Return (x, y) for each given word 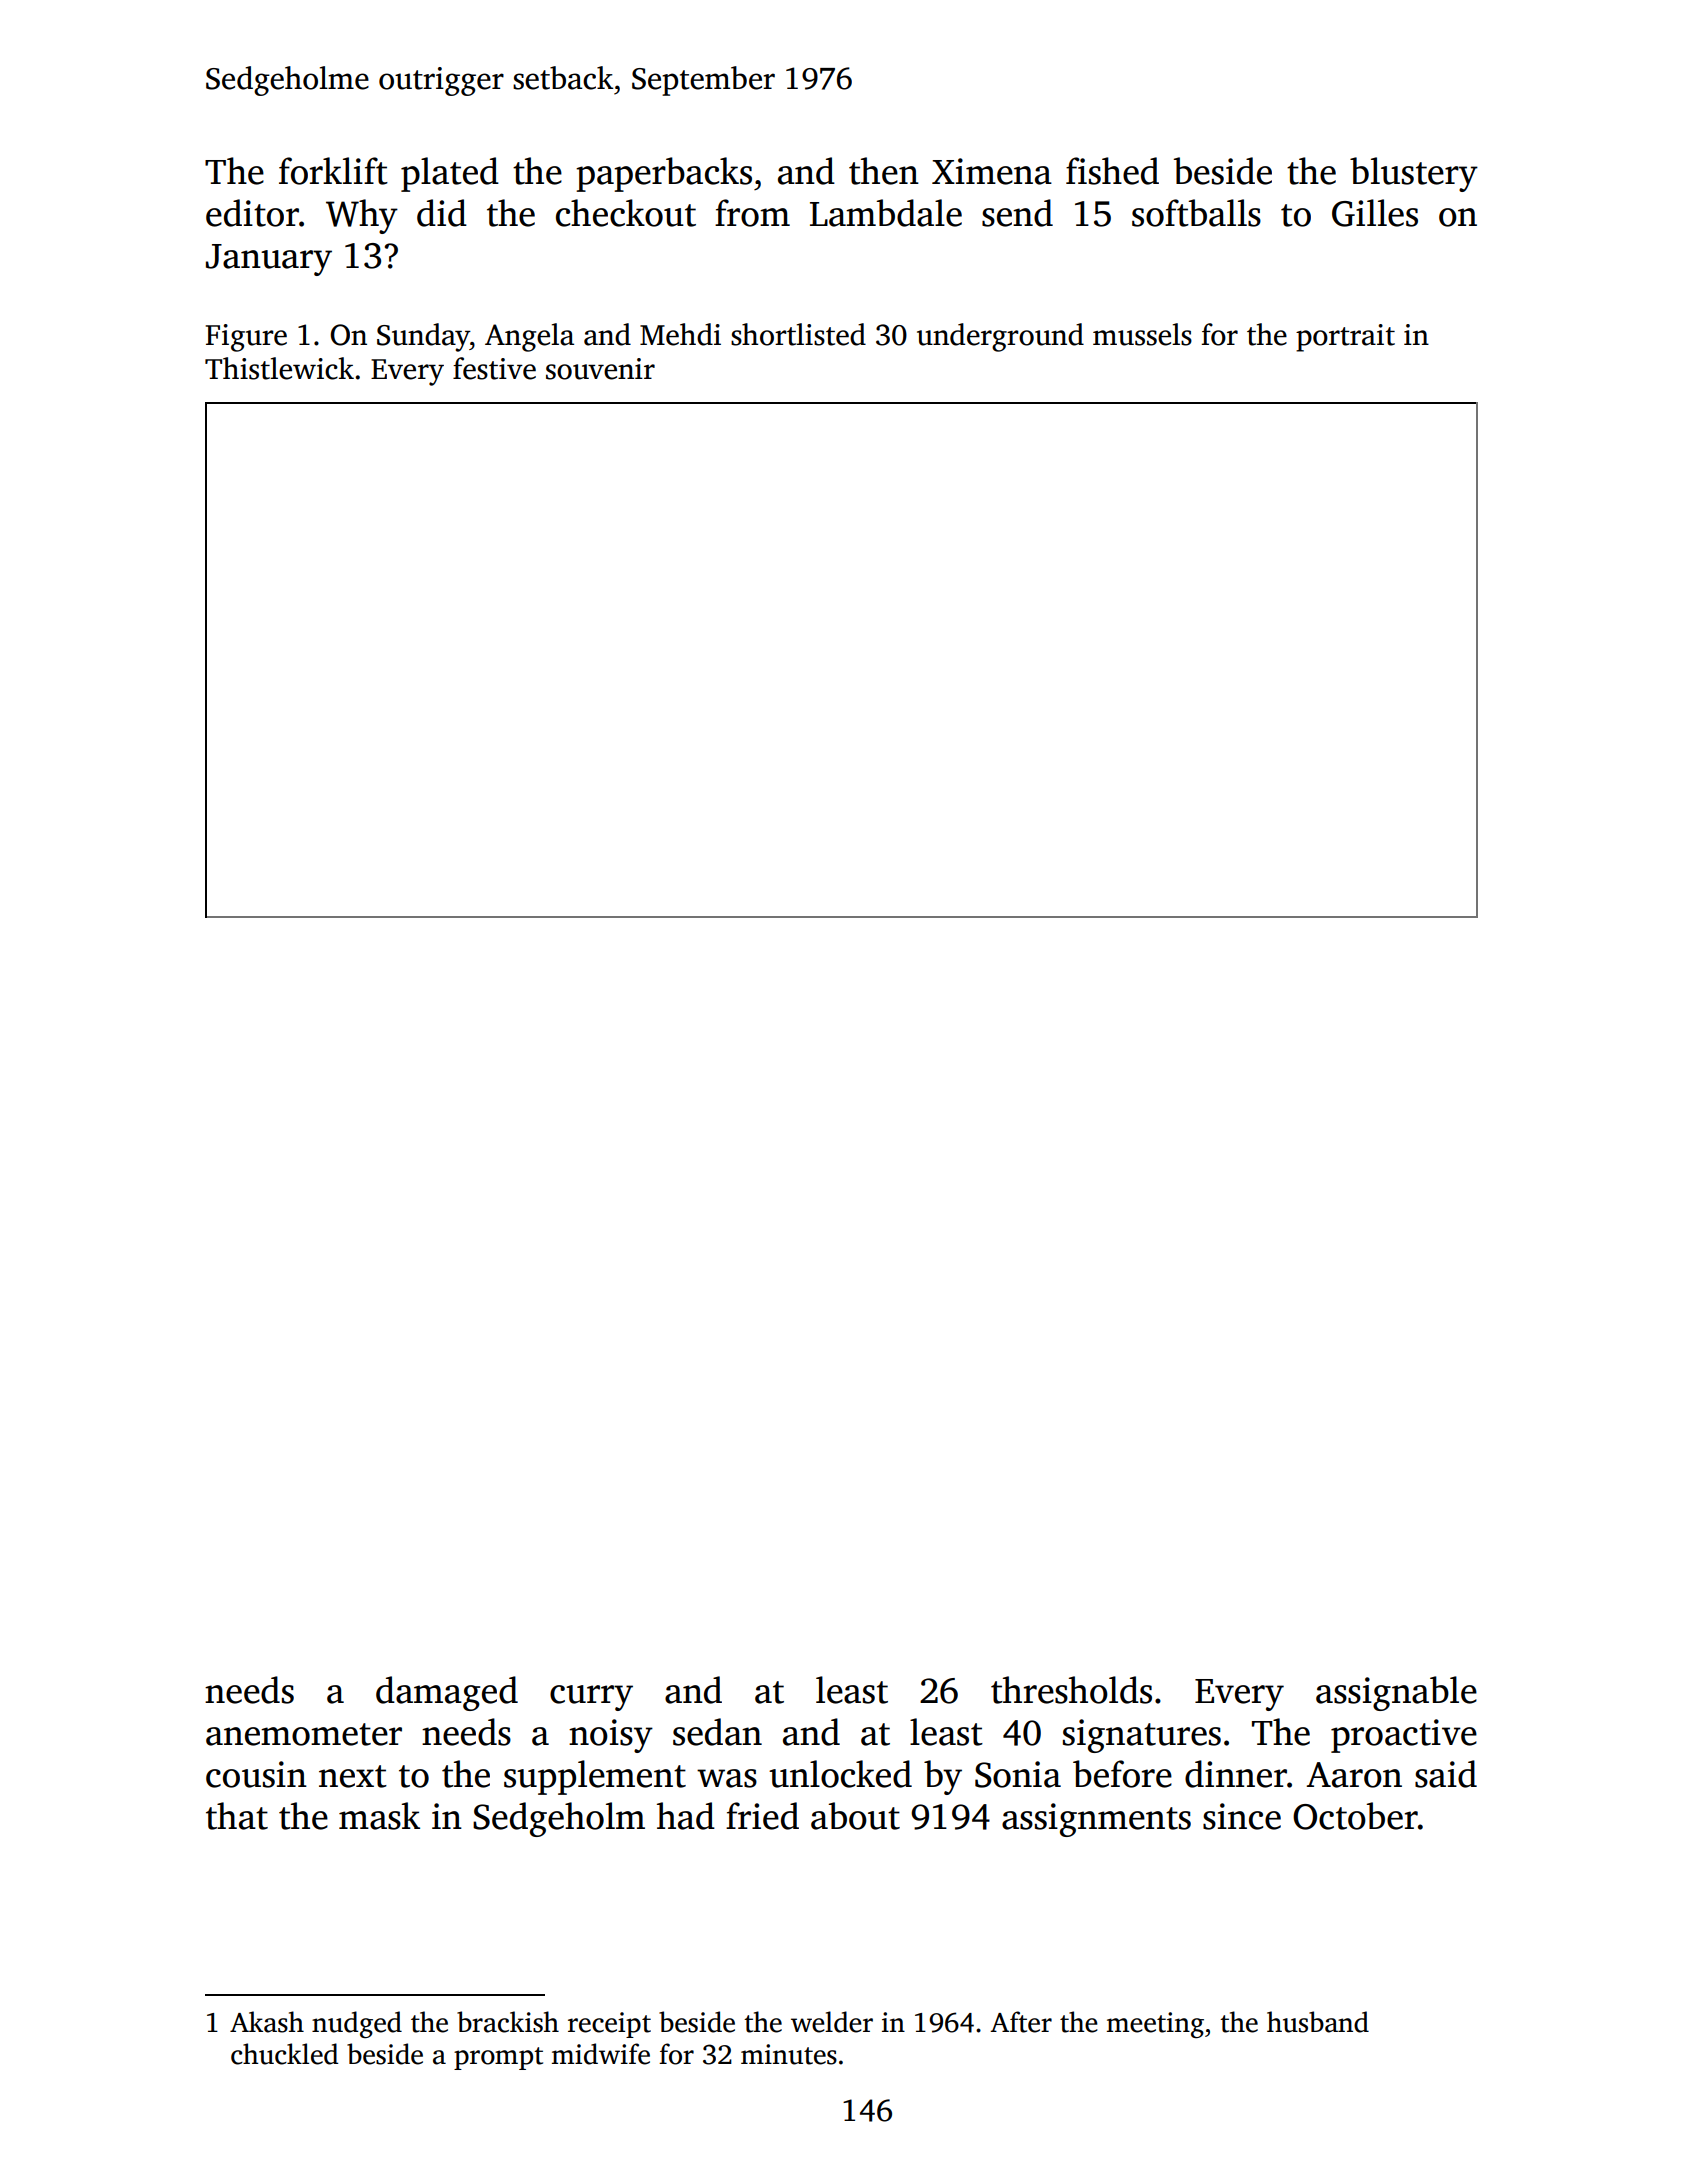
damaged (447, 1693)
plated (450, 174)
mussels (1142, 334)
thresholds (1071, 1690)
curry (591, 1698)
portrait (1345, 338)
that (237, 1816)
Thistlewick (279, 368)
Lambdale (886, 213)
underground (1000, 337)
